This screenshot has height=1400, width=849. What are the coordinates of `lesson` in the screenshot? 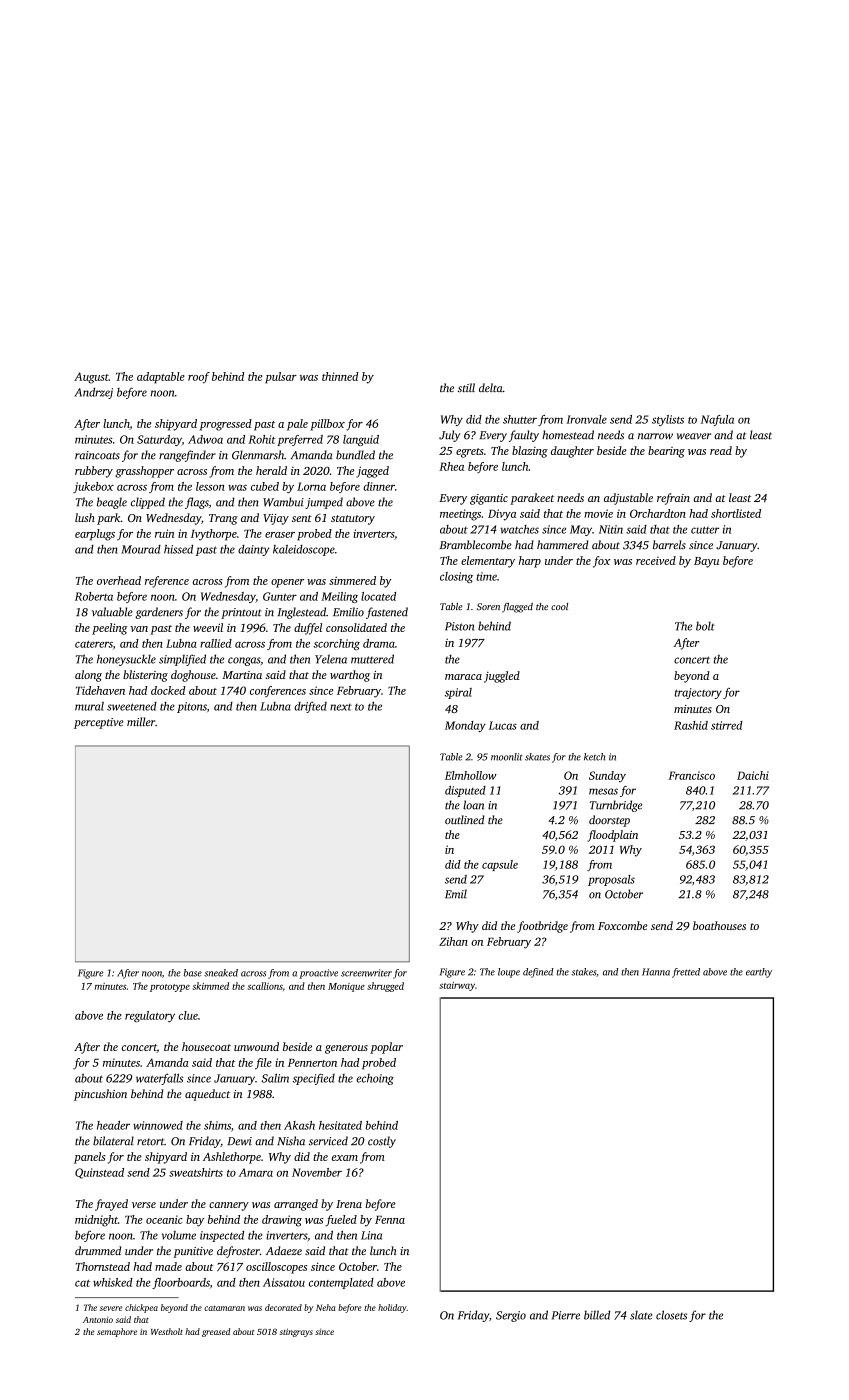 It's located at (210, 486).
